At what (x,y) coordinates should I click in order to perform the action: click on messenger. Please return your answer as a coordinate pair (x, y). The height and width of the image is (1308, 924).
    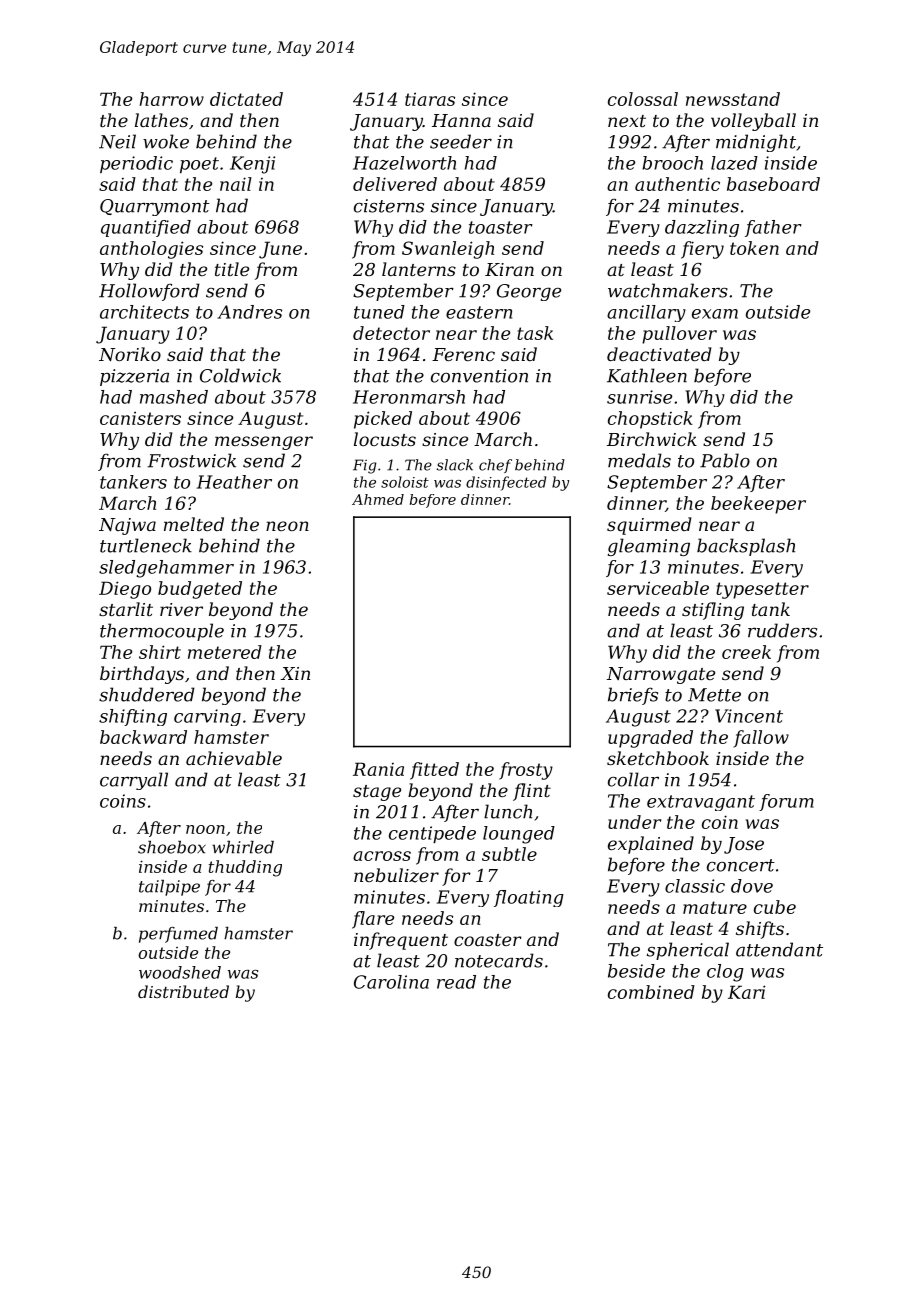
    Looking at the image, I should click on (264, 443).
